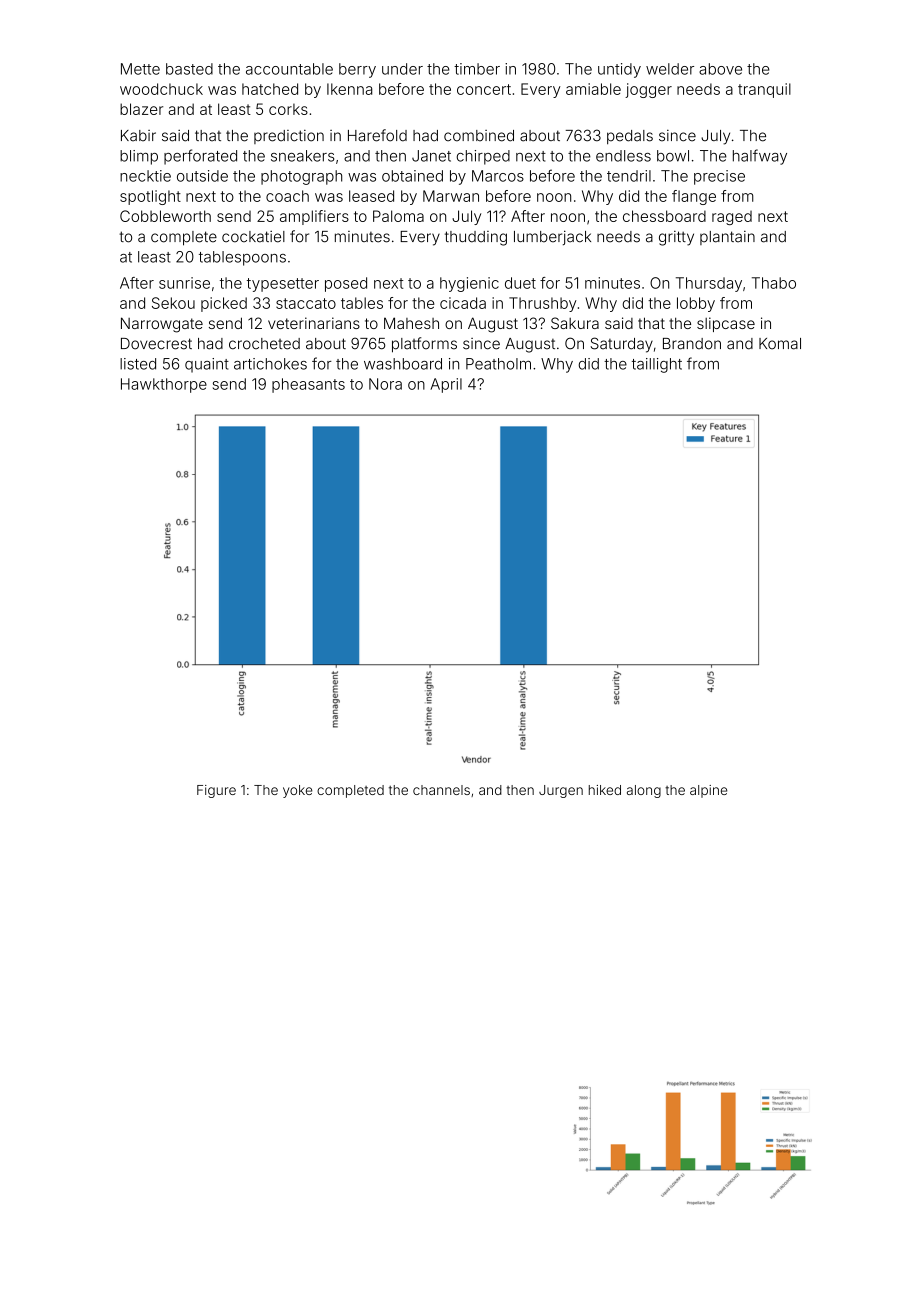 This screenshot has width=924, height=1308. Describe the element at coordinates (619, 70) in the screenshot. I see `untidy` at that location.
